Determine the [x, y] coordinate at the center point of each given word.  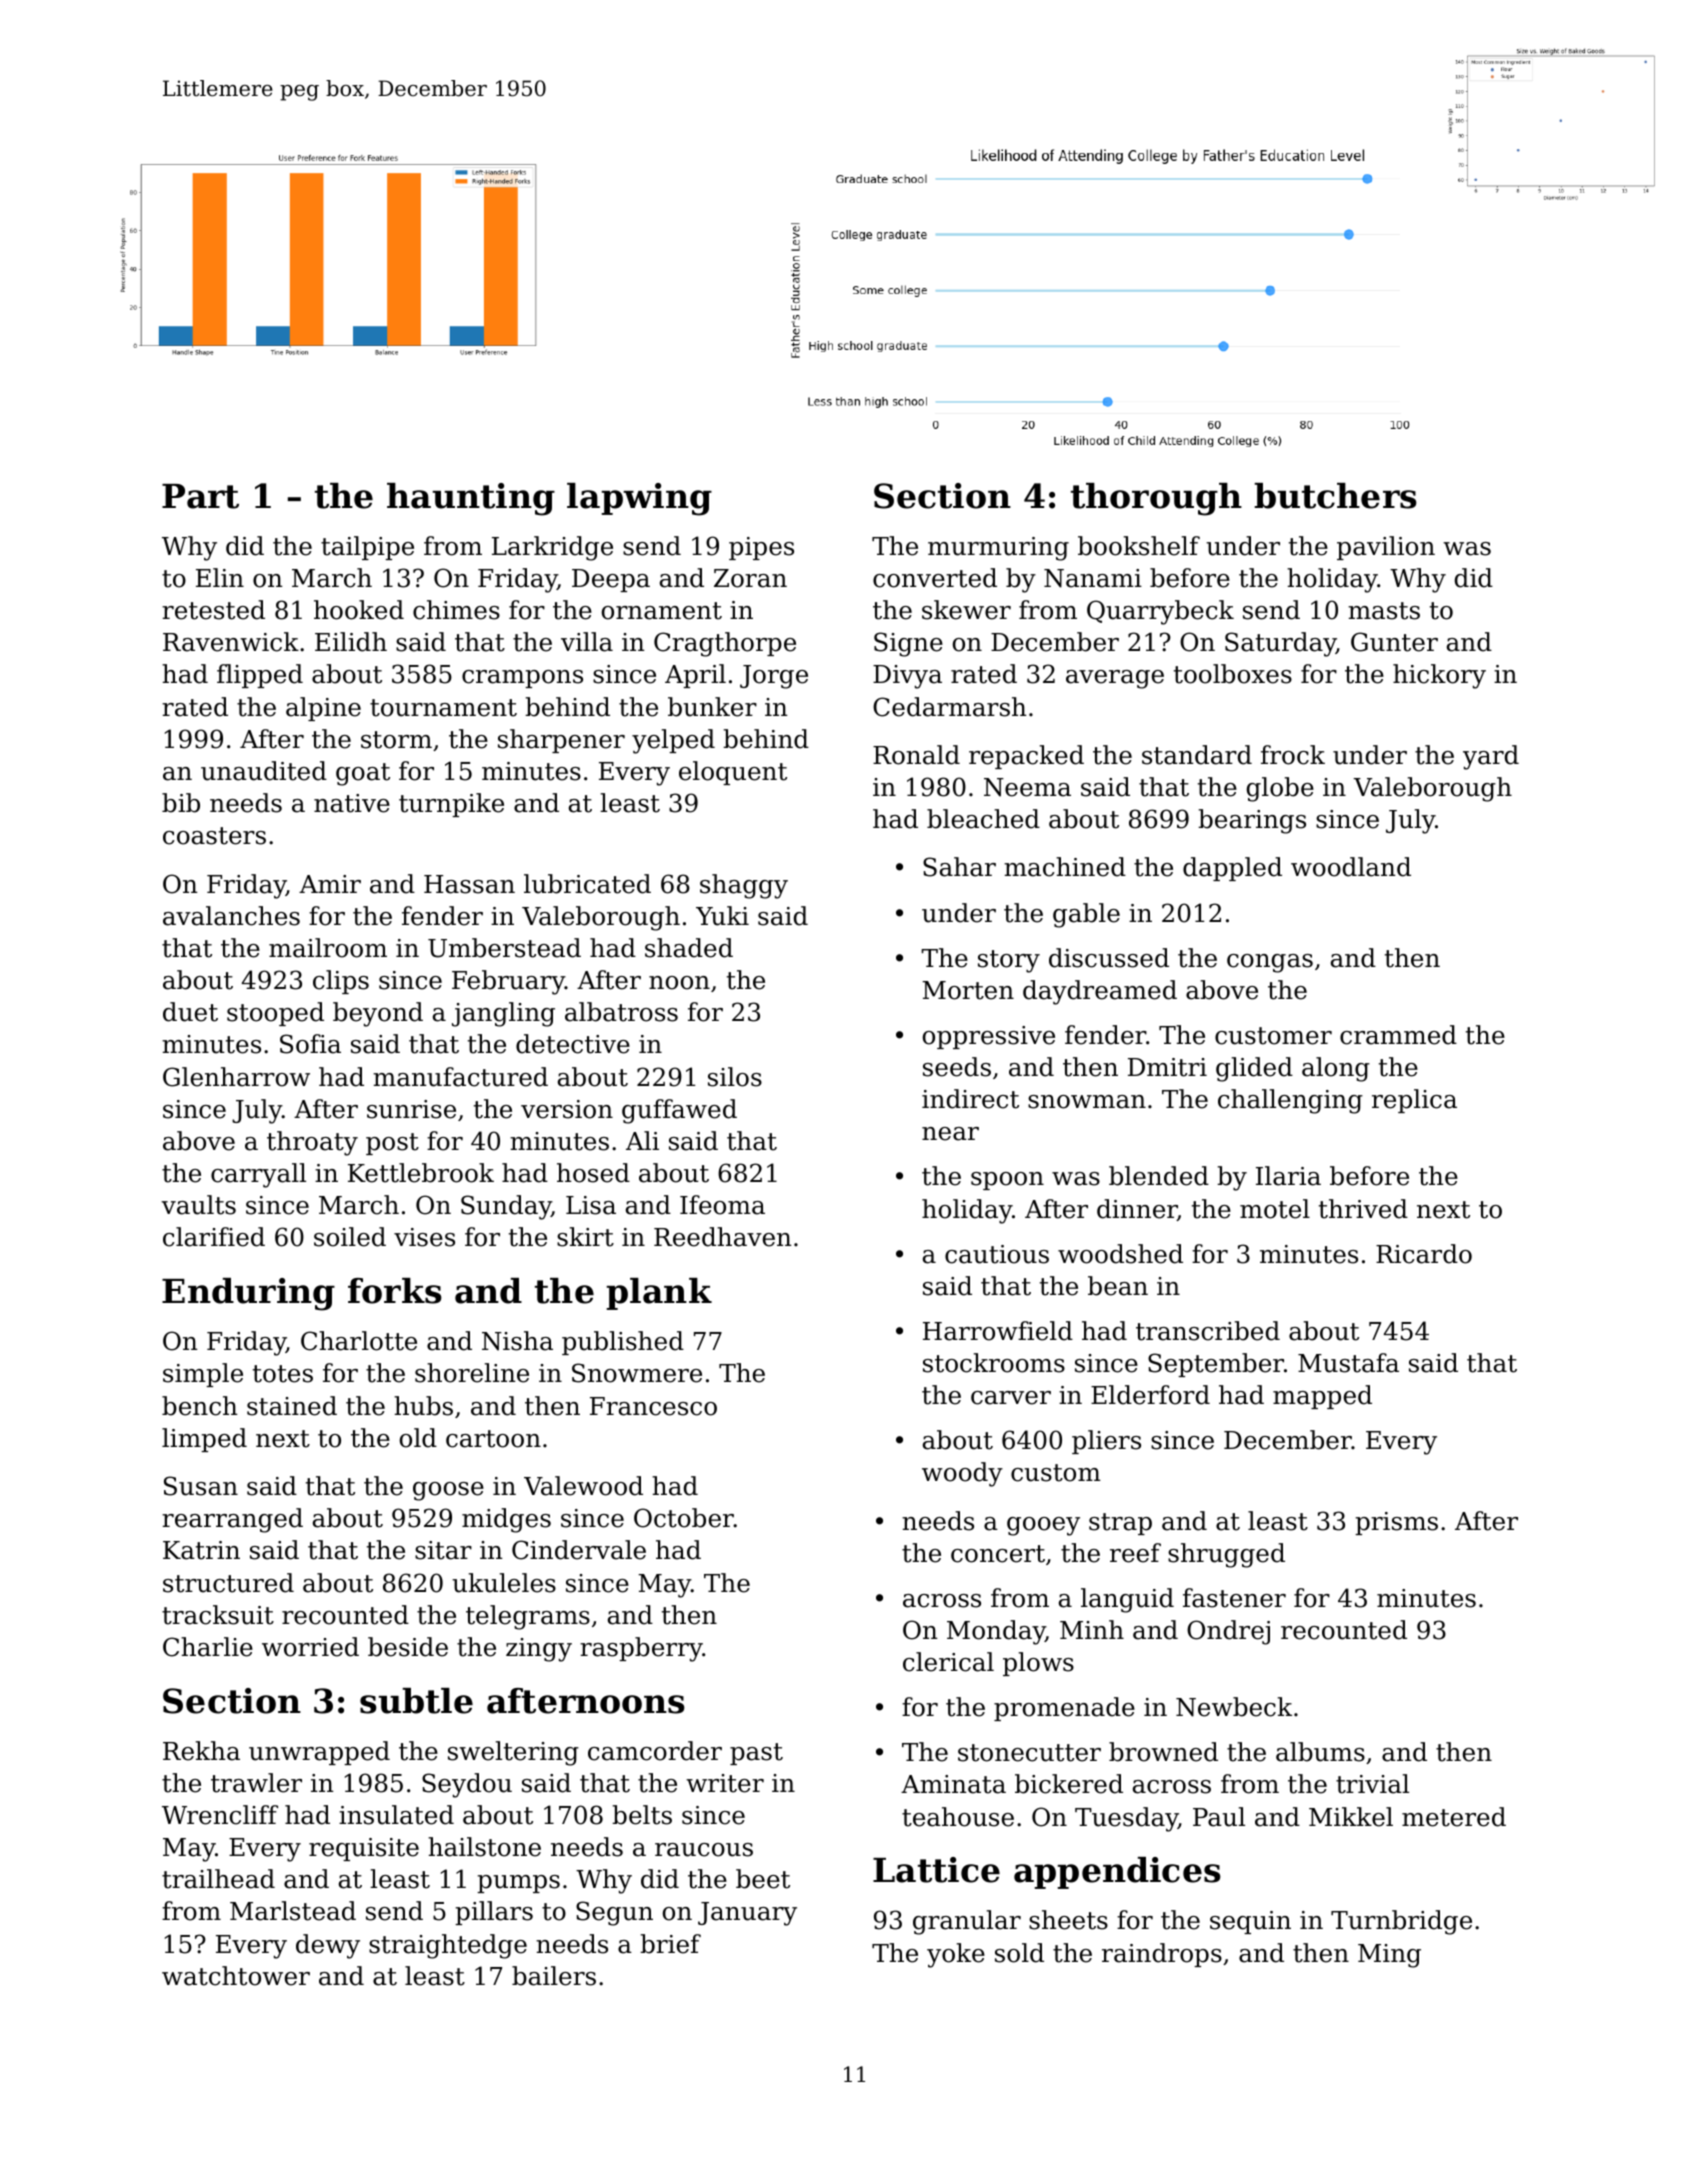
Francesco [653, 1406]
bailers [554, 1976]
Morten [968, 990]
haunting [471, 499]
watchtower [236, 1976]
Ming [1389, 1956]
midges [506, 1520]
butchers [1335, 496]
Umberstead [504, 948]
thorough [1156, 499]
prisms [1396, 1523]
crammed [1398, 1035]
